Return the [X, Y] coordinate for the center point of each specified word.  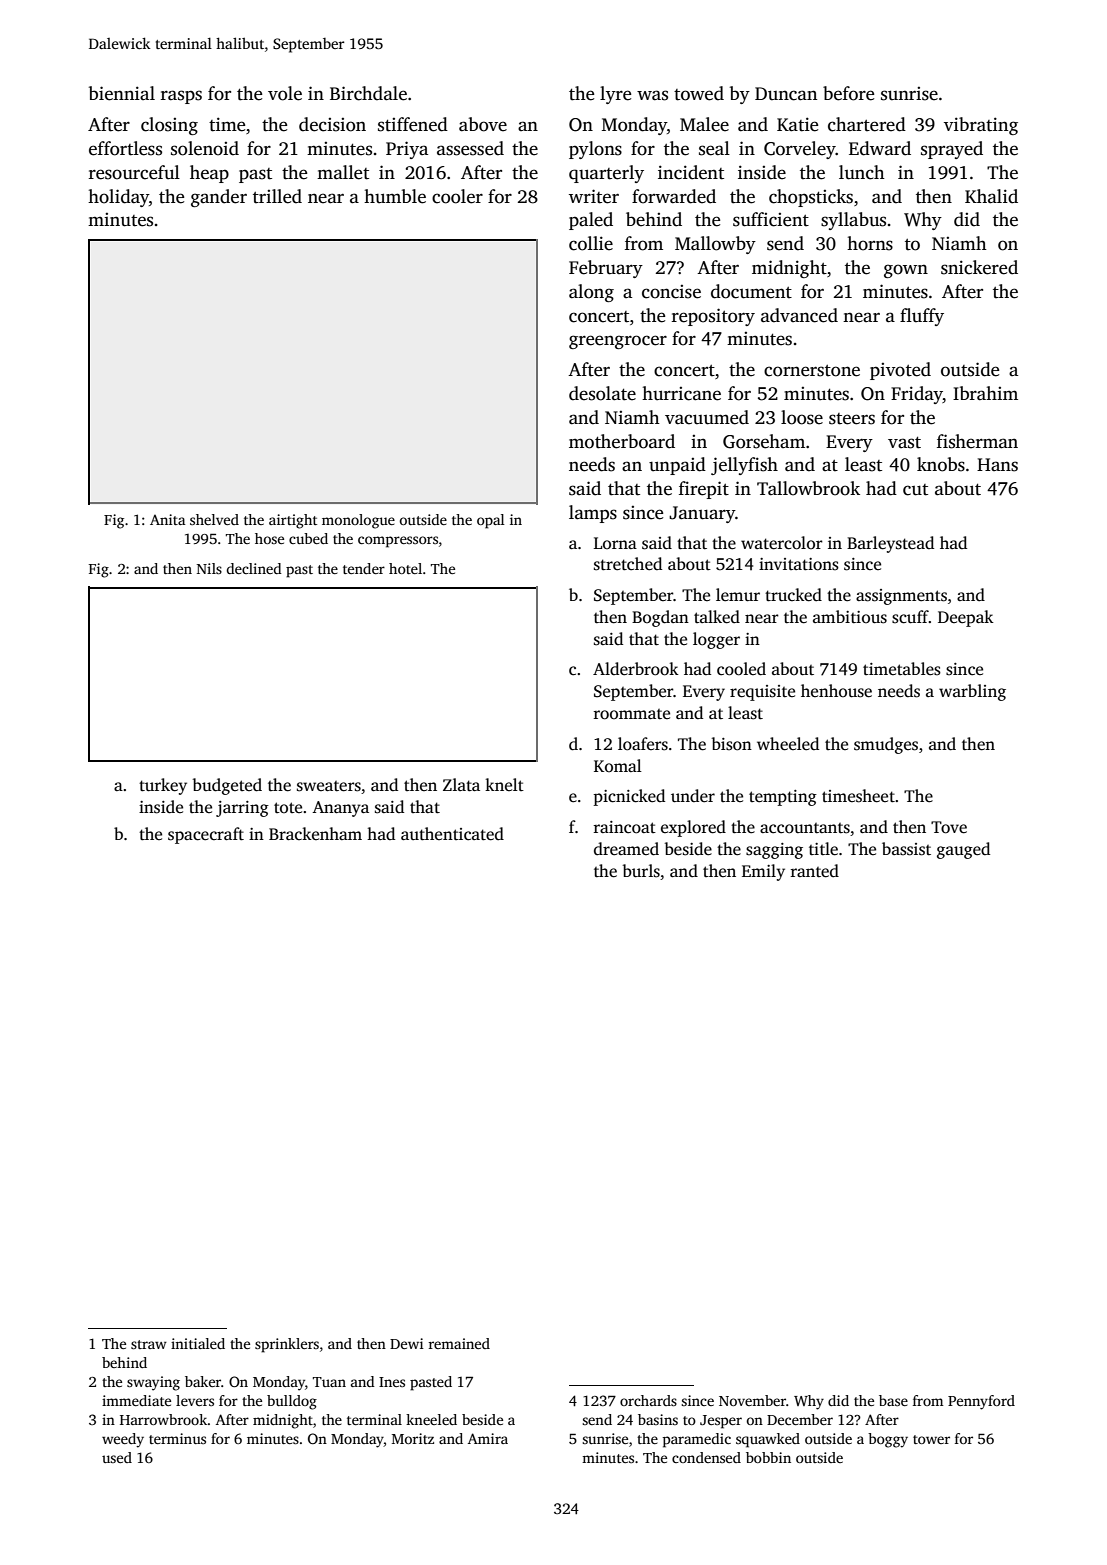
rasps [181, 97]
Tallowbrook [808, 488]
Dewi [407, 1343]
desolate [602, 393]
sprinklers [287, 1345]
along [591, 293]
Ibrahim [985, 393]
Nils [209, 568]
